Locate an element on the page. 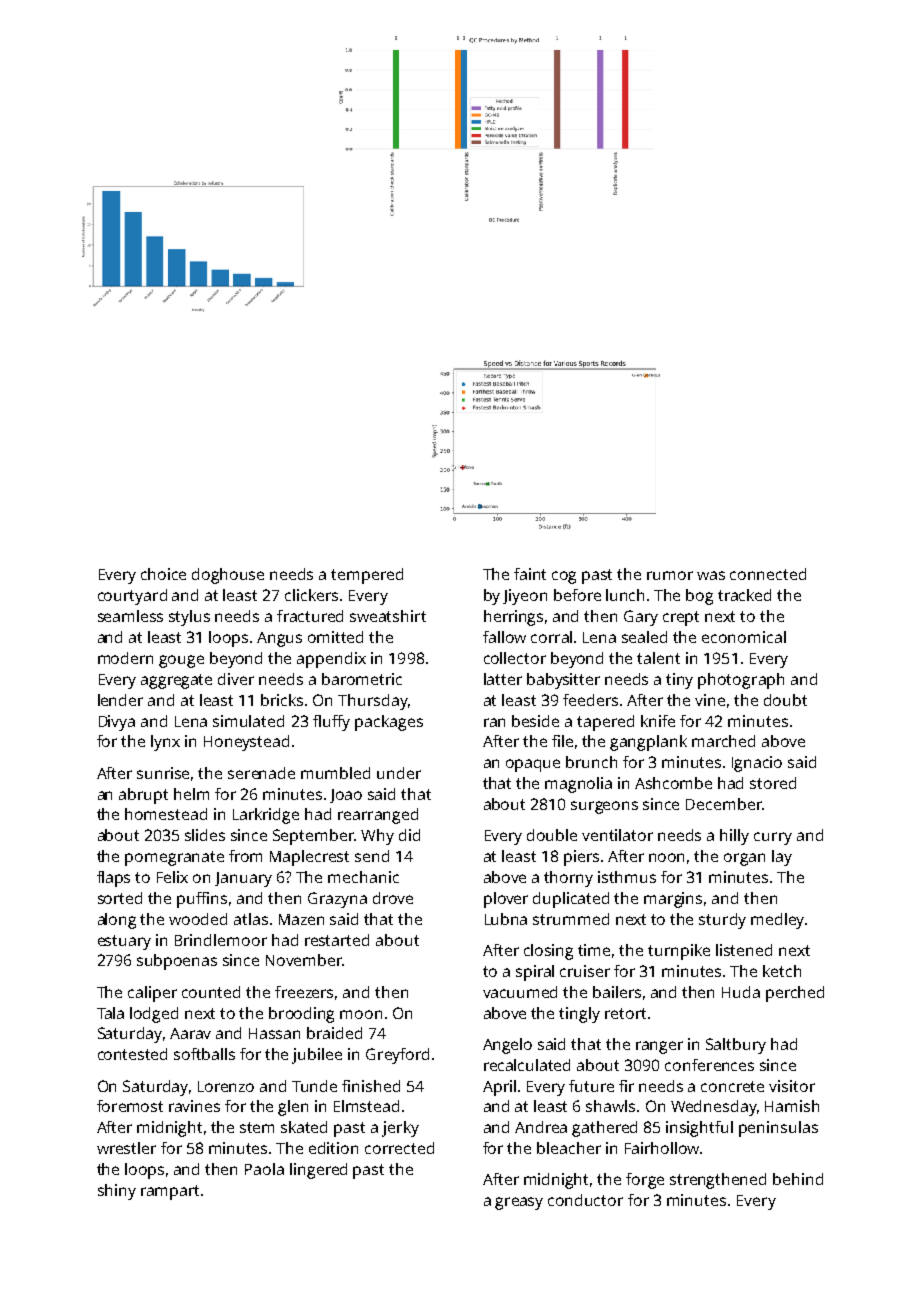 The image size is (924, 1308). greasy is located at coordinates (519, 1203).
